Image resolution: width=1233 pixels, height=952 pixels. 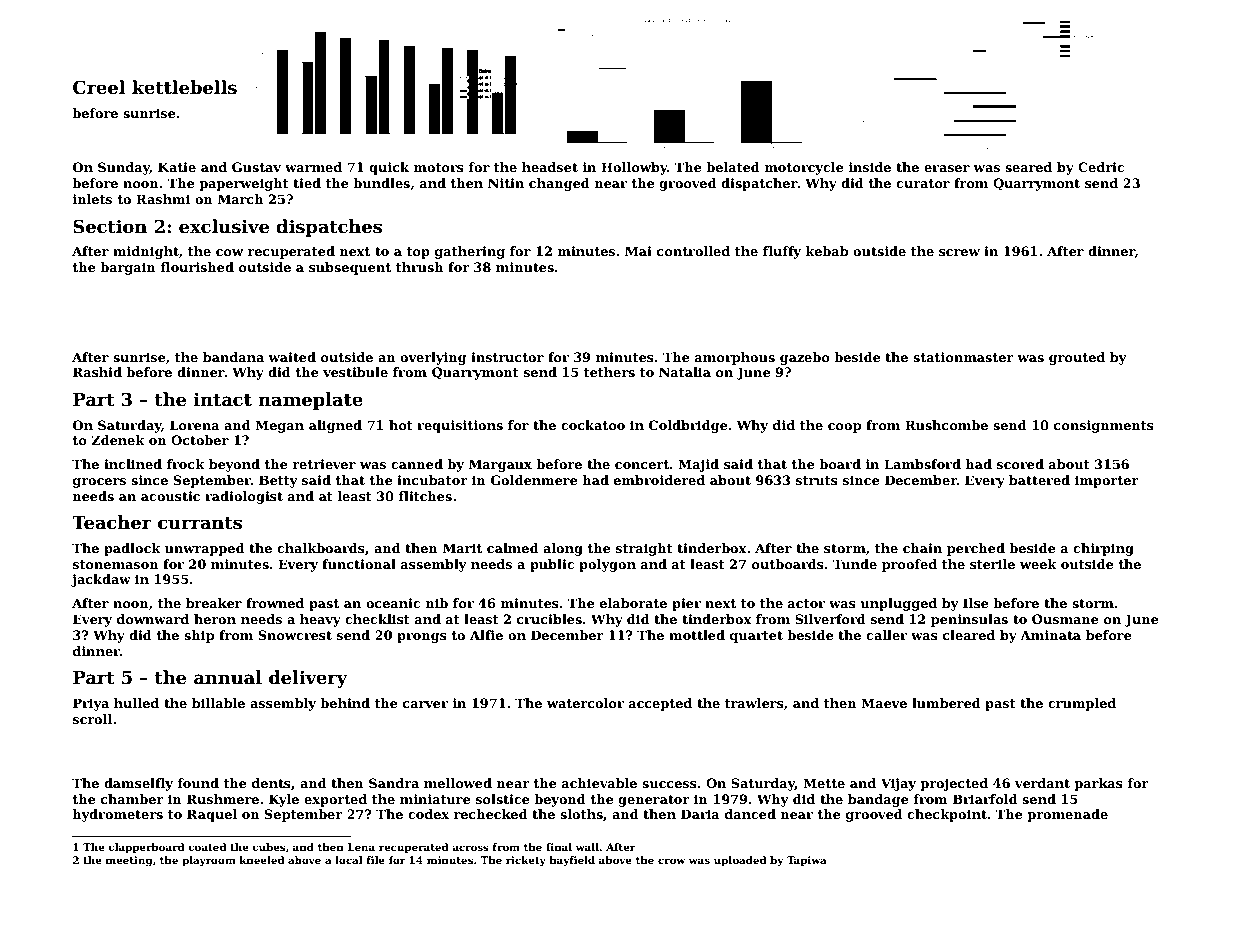 What do you see at coordinates (660, 704) in the screenshot?
I see `accepted` at bounding box center [660, 704].
